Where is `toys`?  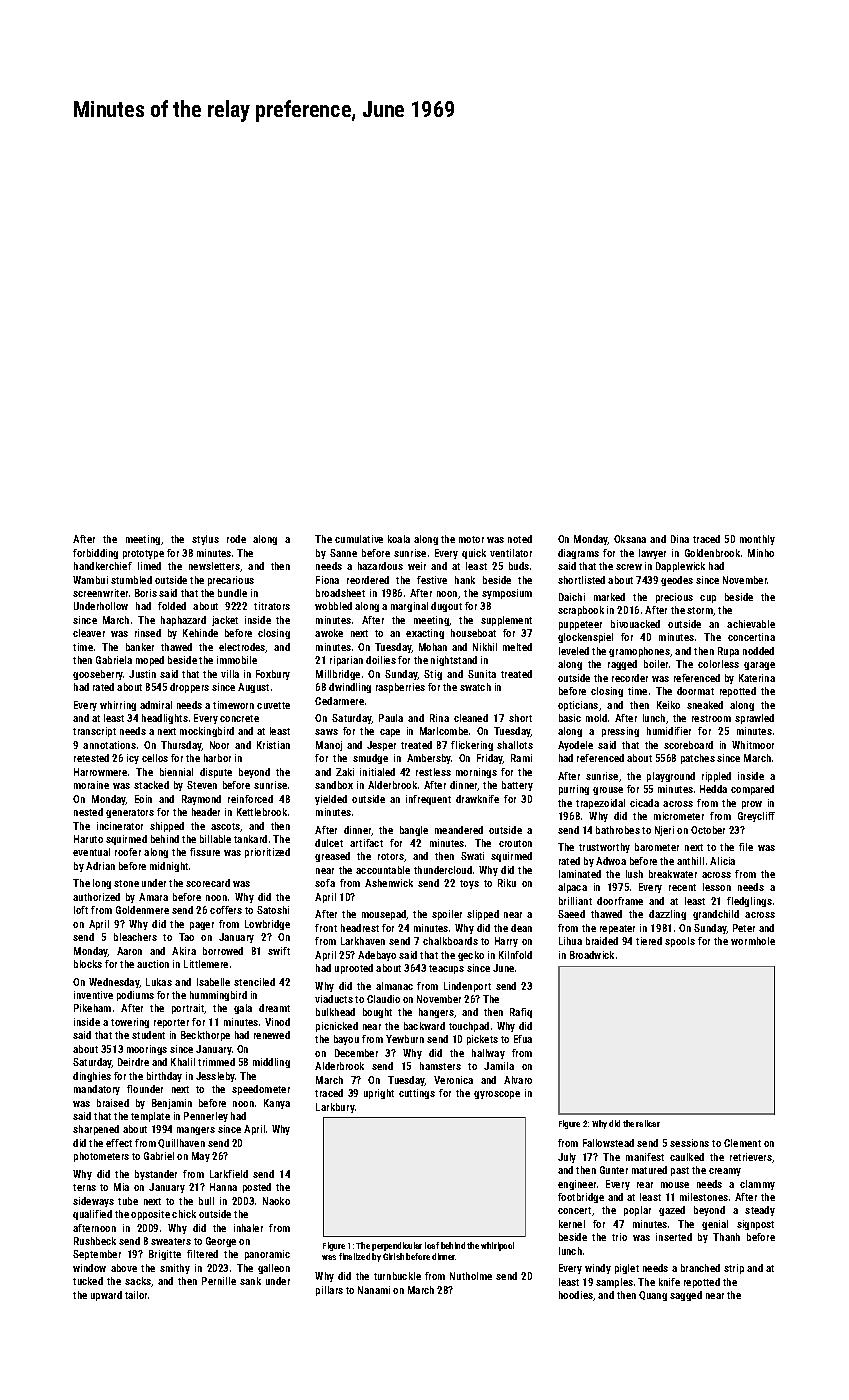
toys is located at coordinates (469, 884).
